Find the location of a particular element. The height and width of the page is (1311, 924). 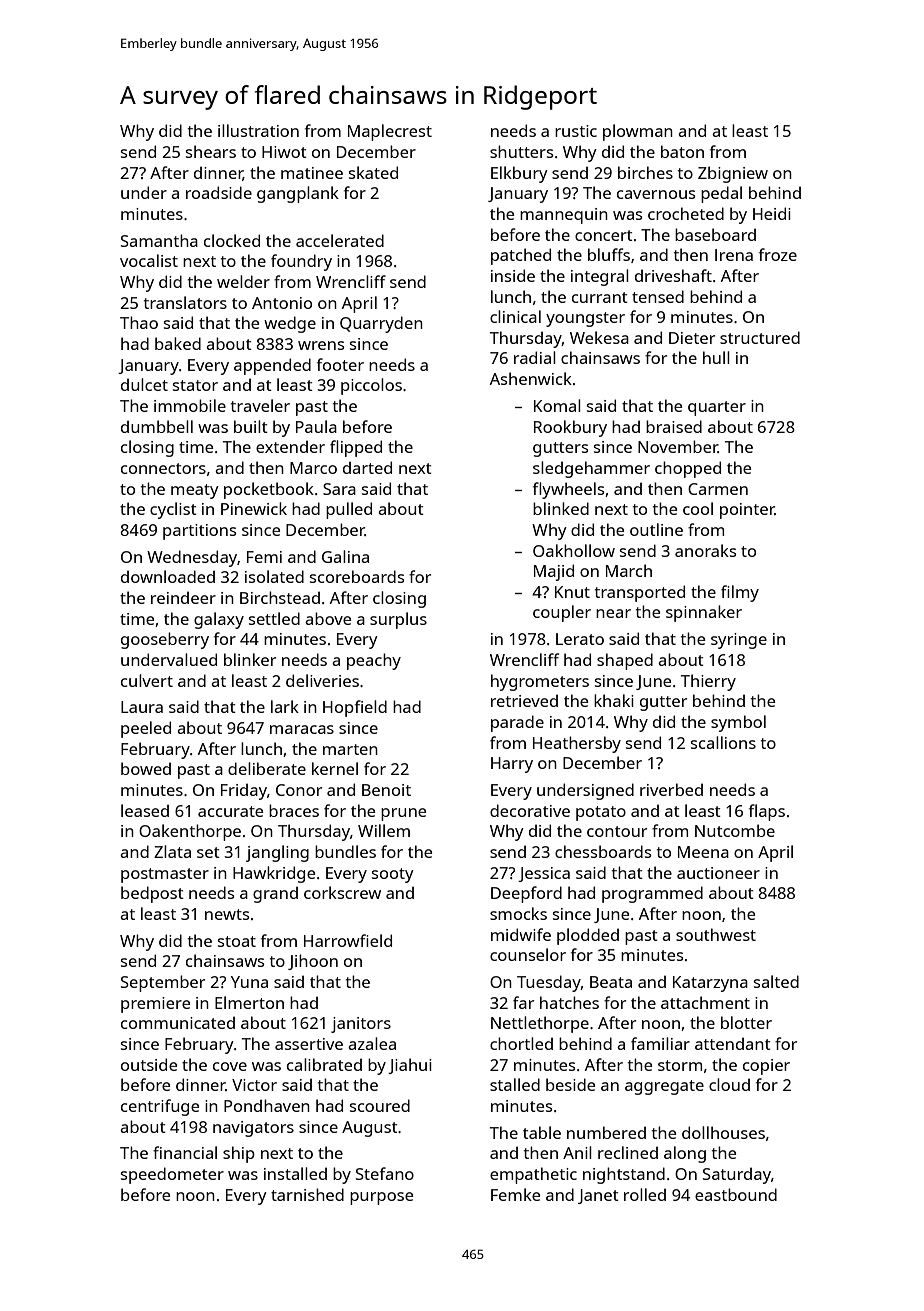

purpose is located at coordinates (381, 1198).
